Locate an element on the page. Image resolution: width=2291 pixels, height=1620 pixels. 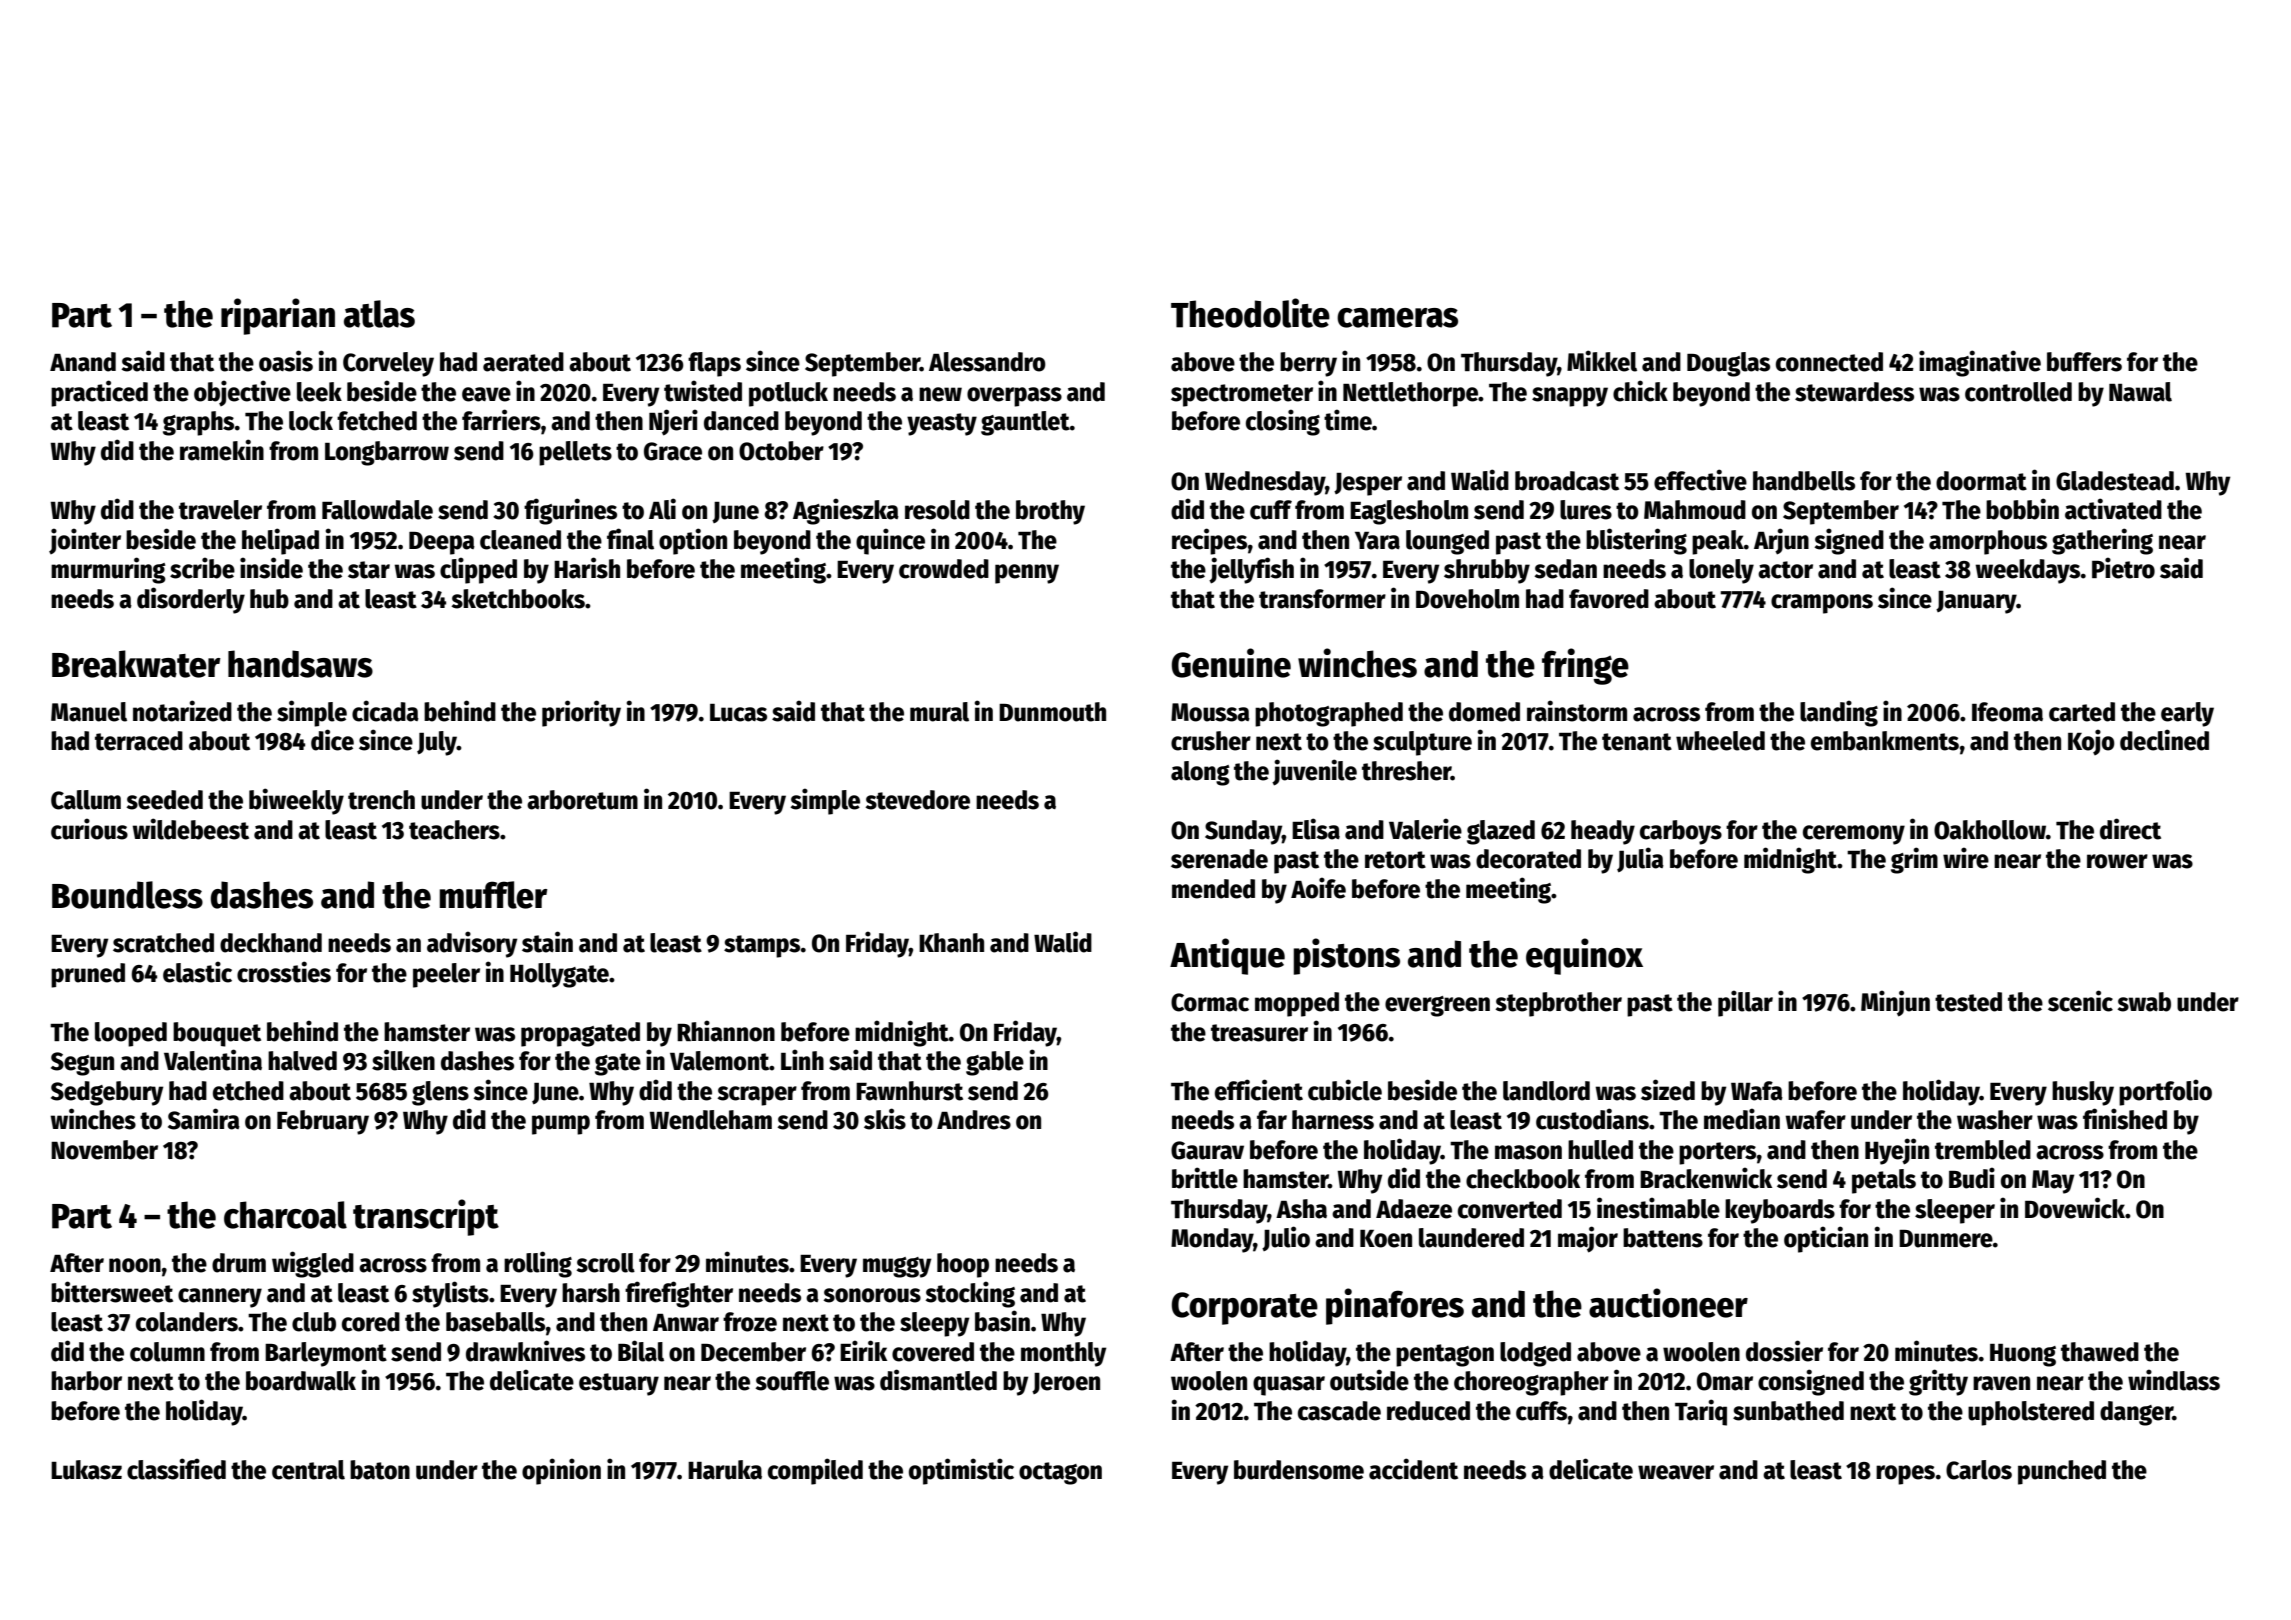
atlas is located at coordinates (379, 314).
